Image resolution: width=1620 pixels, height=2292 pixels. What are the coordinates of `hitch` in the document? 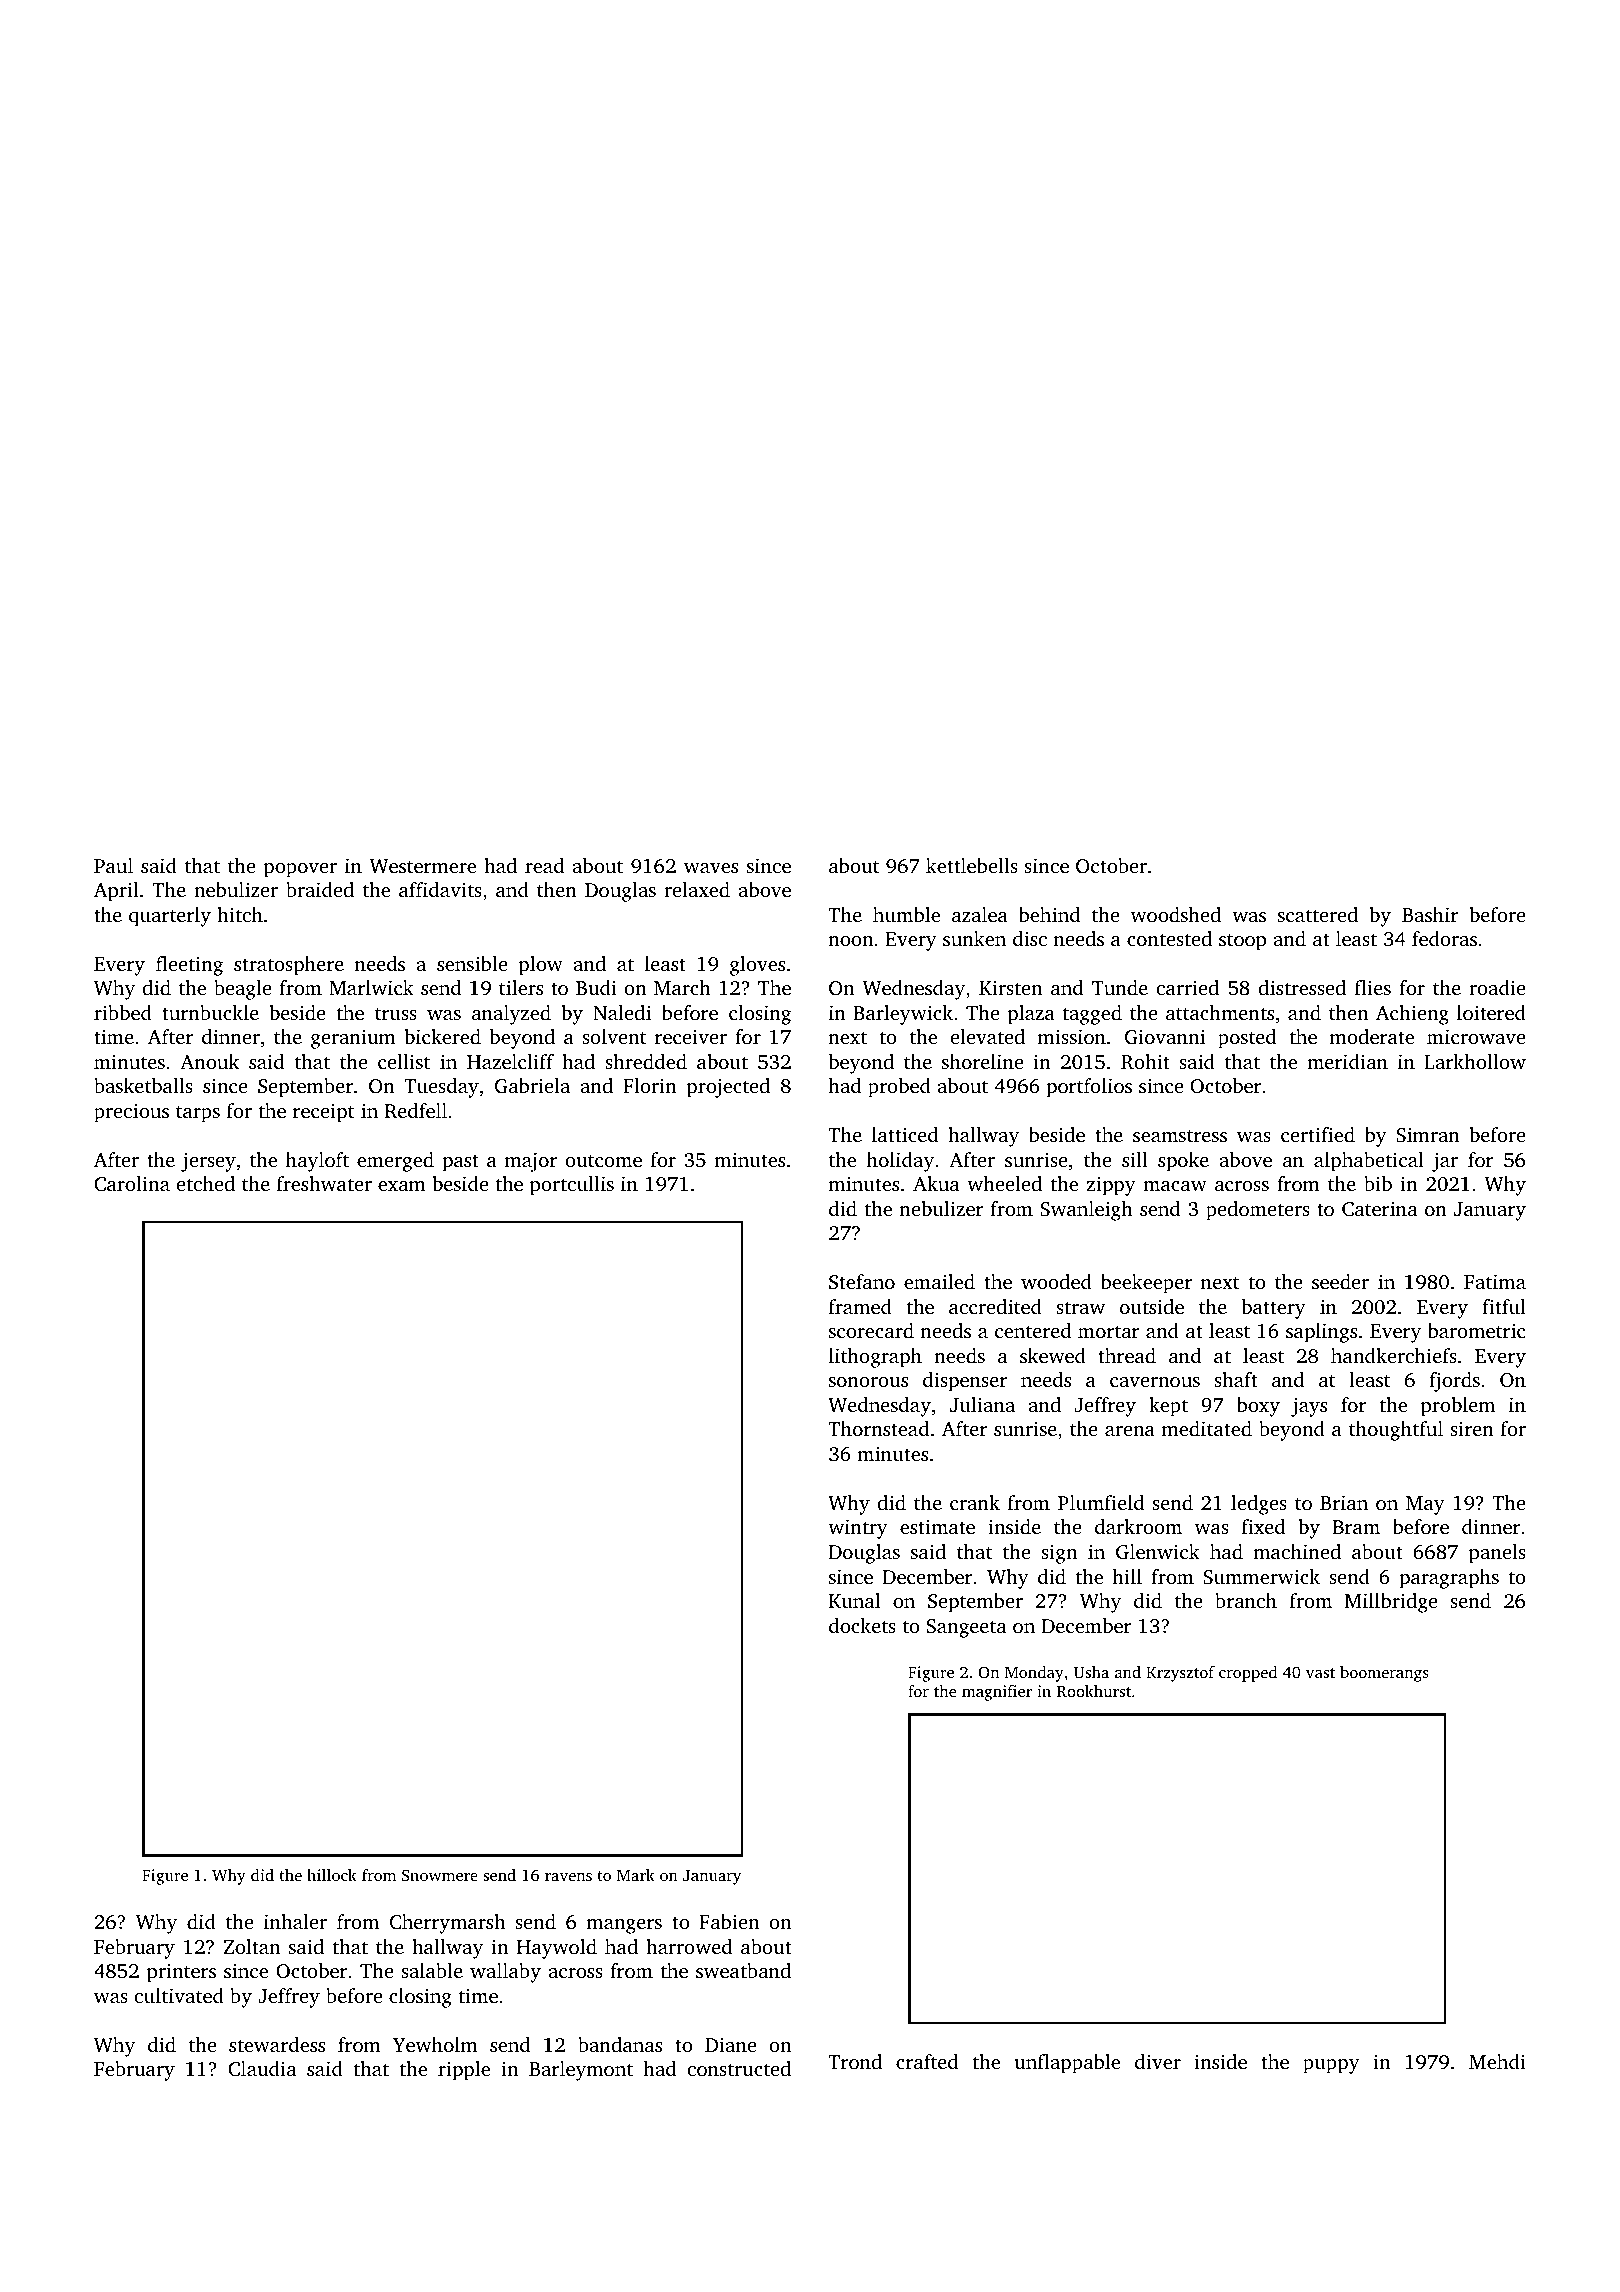 It's located at (240, 914).
